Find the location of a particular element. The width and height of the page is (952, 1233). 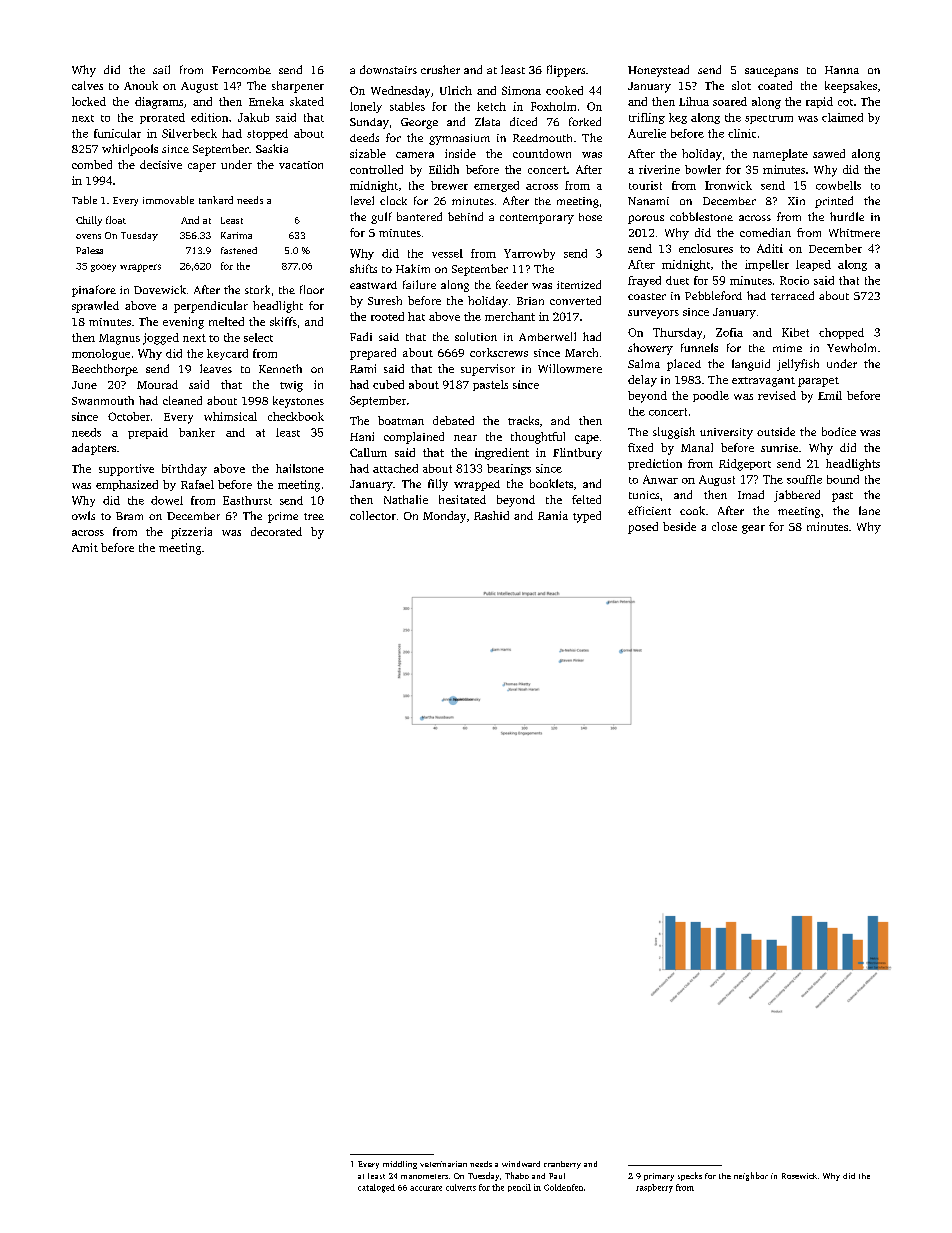

Willowmere is located at coordinates (570, 368).
